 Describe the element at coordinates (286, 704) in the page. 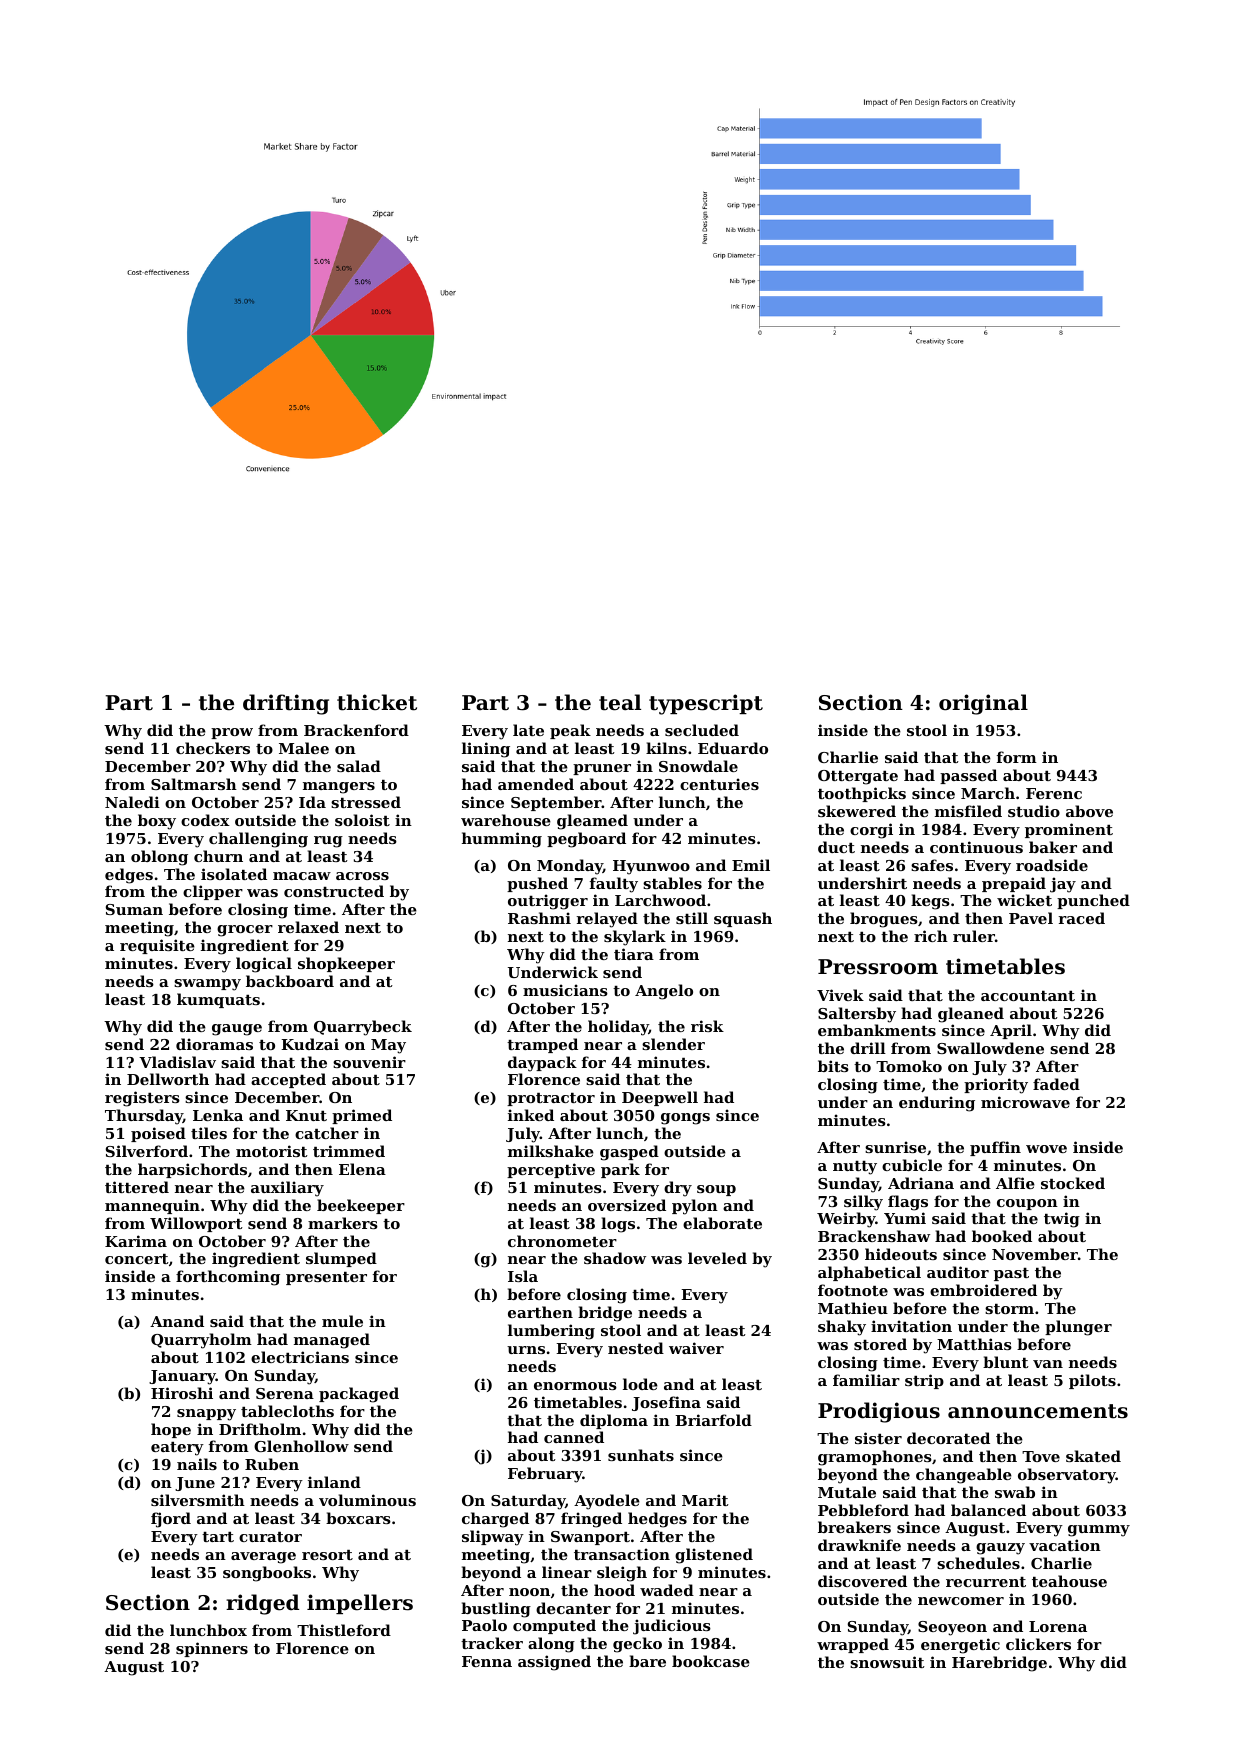

I see `drifting` at that location.
